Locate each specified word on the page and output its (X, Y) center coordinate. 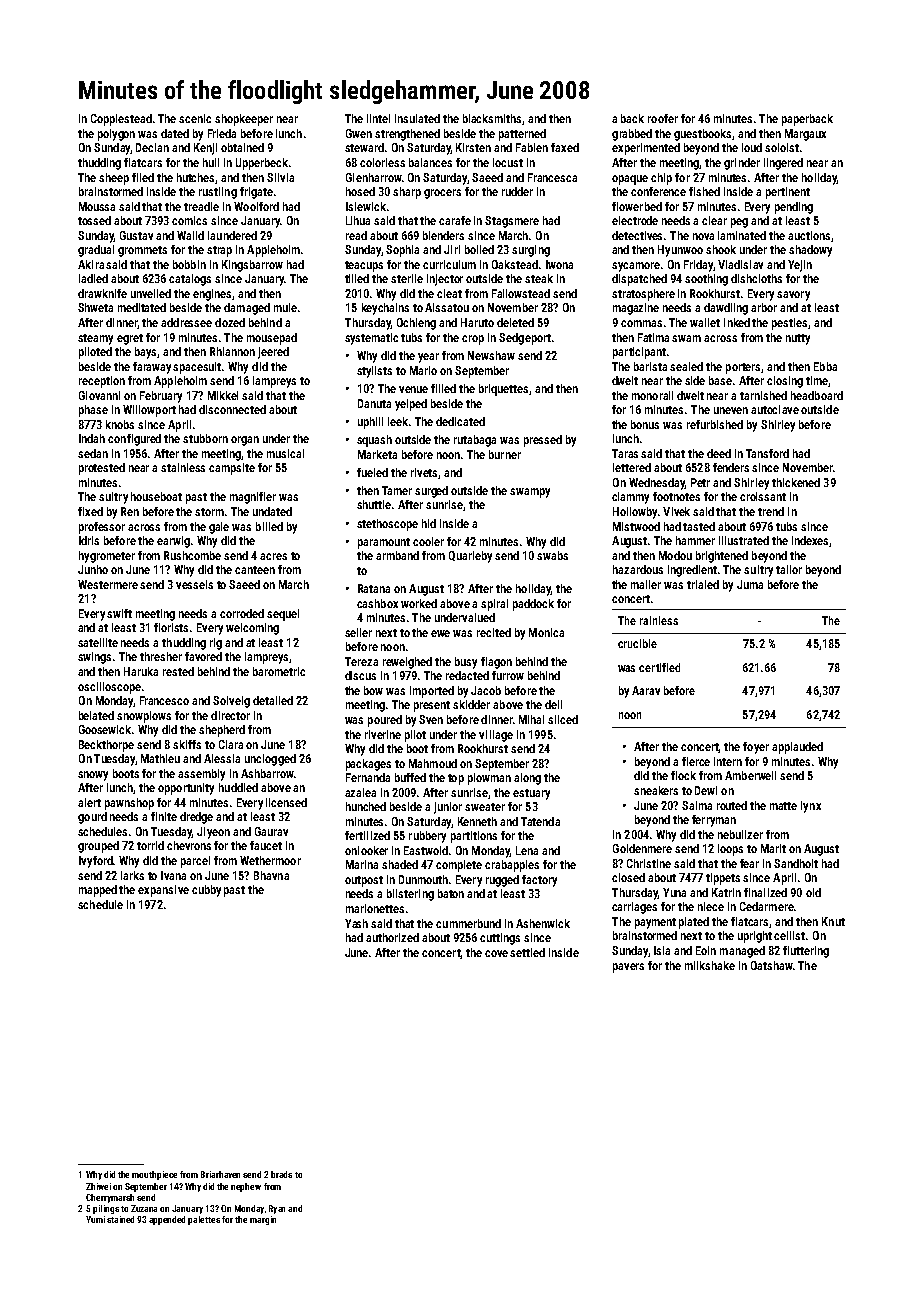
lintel (378, 118)
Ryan (277, 1209)
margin (263, 1220)
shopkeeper (244, 120)
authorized (392, 937)
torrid (150, 845)
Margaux (805, 135)
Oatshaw (771, 965)
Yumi (95, 1219)
